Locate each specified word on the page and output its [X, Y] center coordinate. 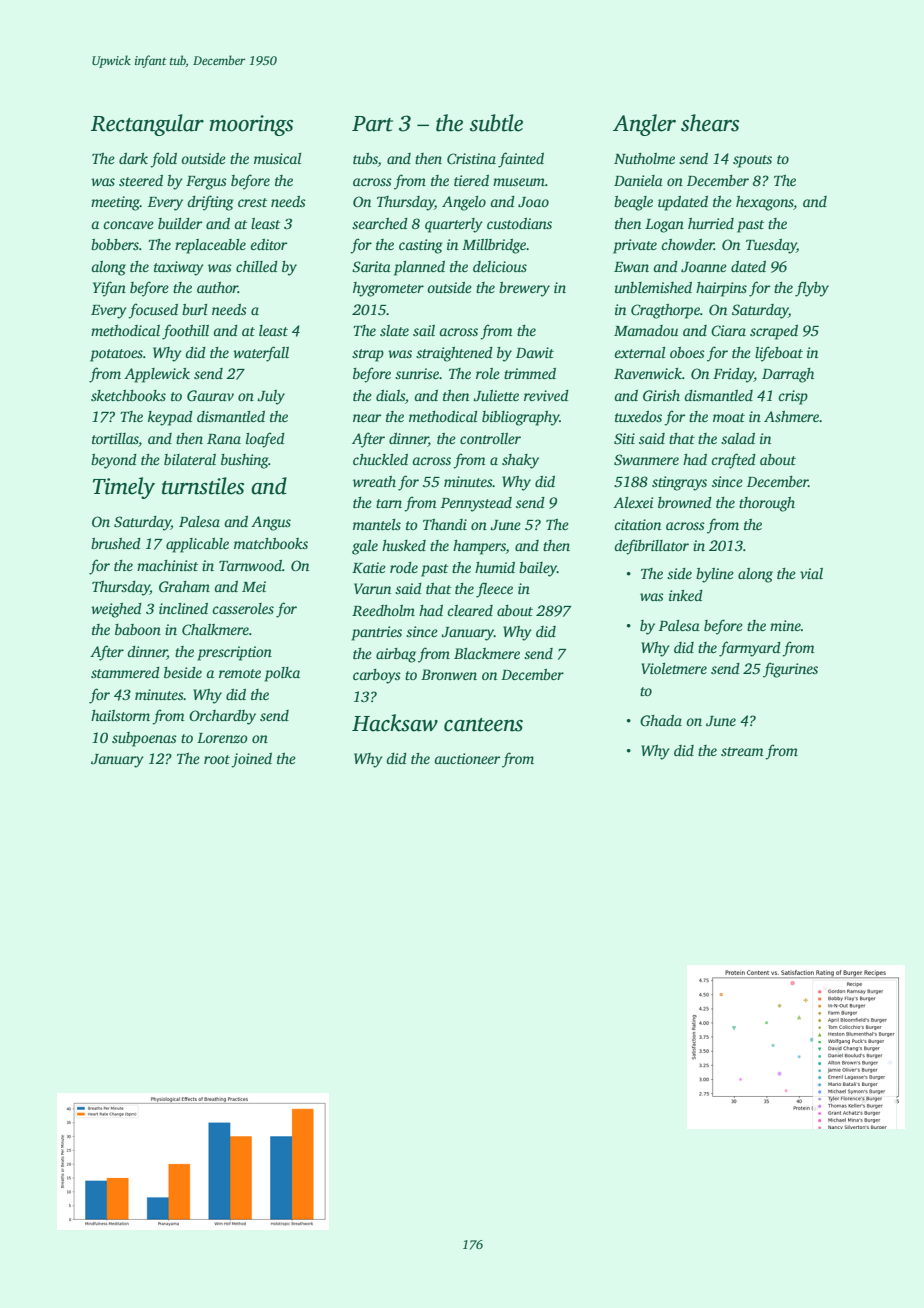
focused [153, 311]
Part [372, 124]
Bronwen [449, 674]
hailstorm [120, 715]
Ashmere [791, 416]
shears [710, 123]
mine [785, 625]
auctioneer [467, 758]
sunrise [417, 373]
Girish [661, 395]
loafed [265, 440]
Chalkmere [215, 629]
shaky [520, 461]
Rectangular [147, 125]
